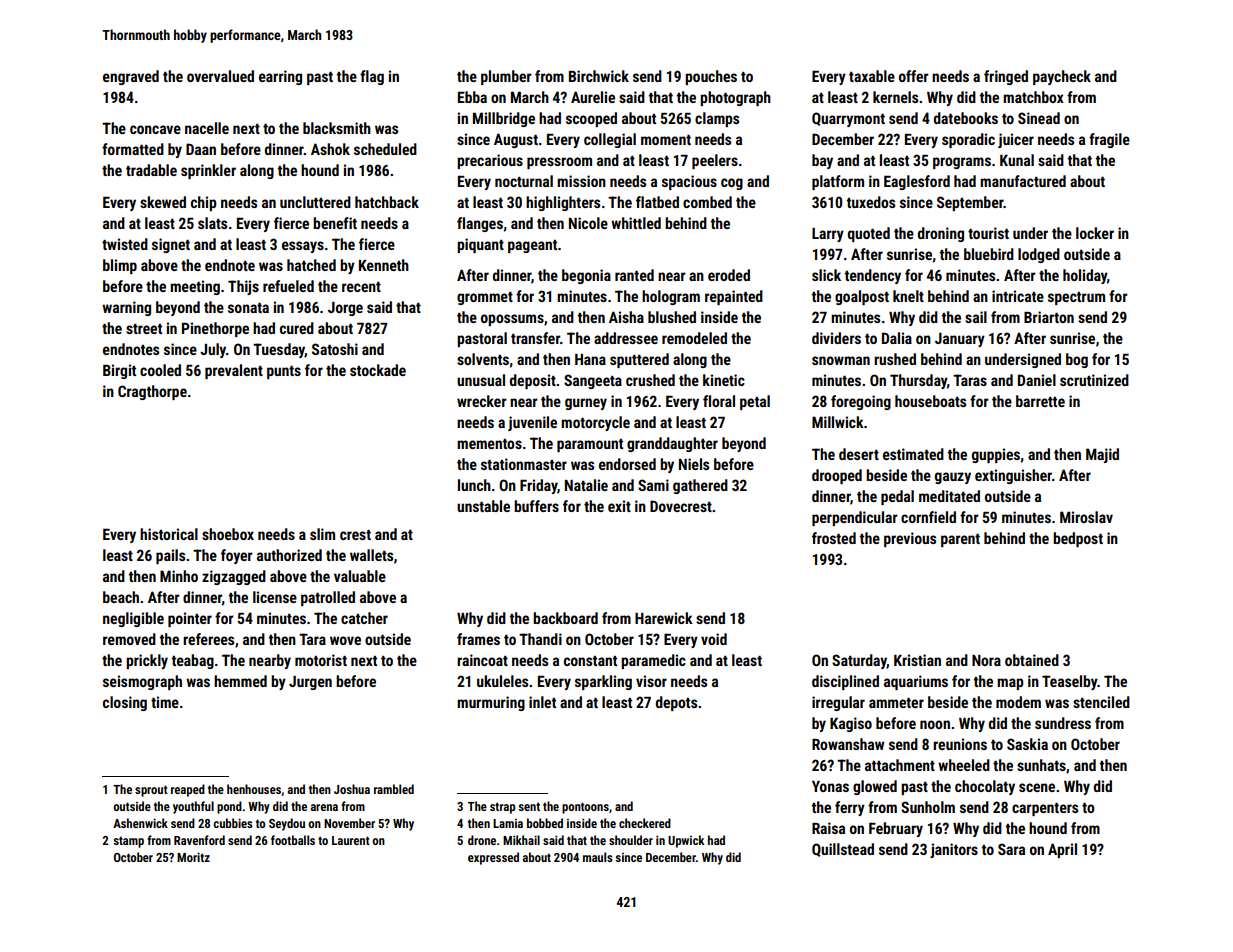 The width and height of the screenshot is (1233, 952). I want to click on plumber, so click(506, 77).
